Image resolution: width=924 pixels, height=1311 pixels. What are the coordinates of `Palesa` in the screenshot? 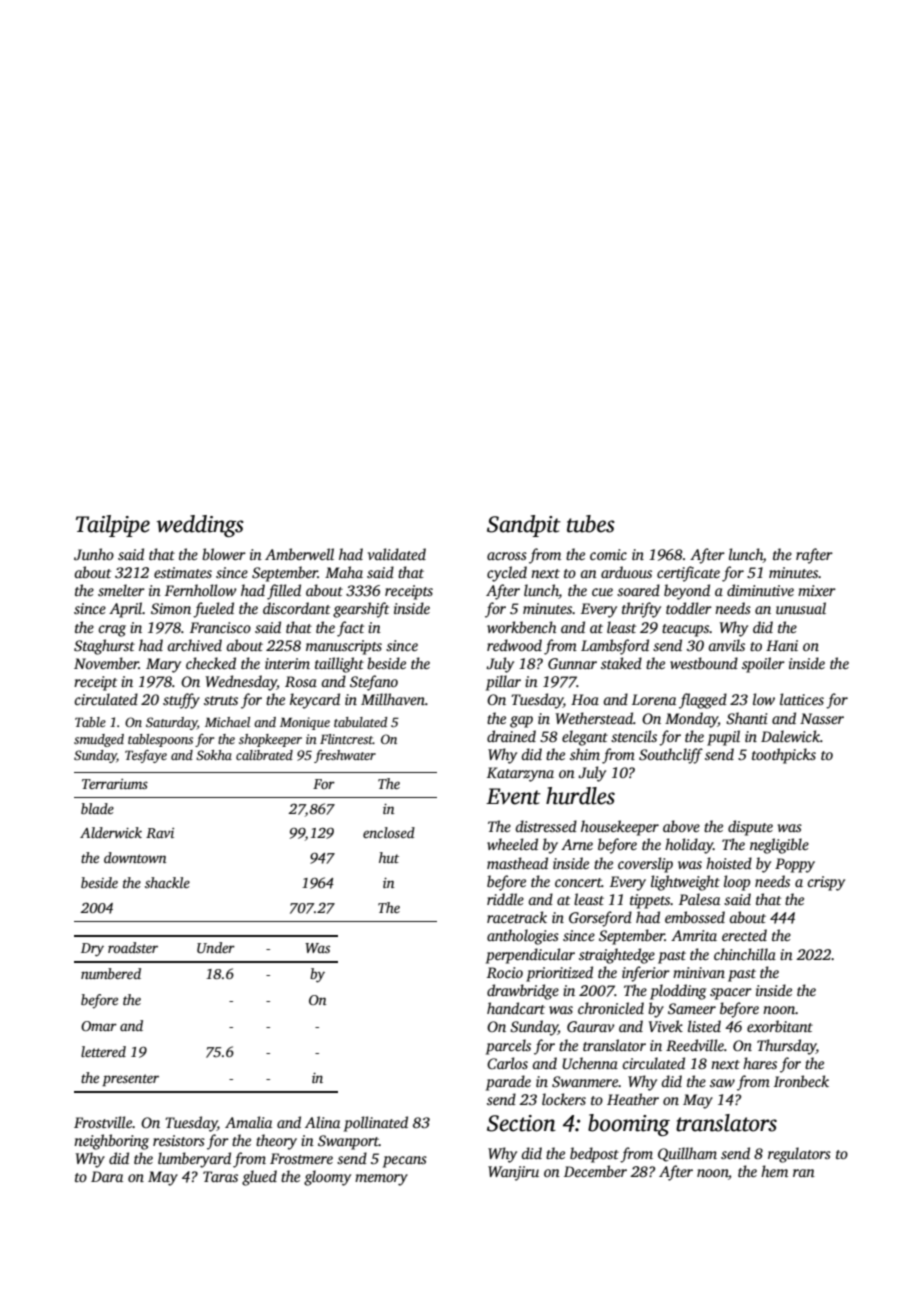 It's located at (699, 899).
